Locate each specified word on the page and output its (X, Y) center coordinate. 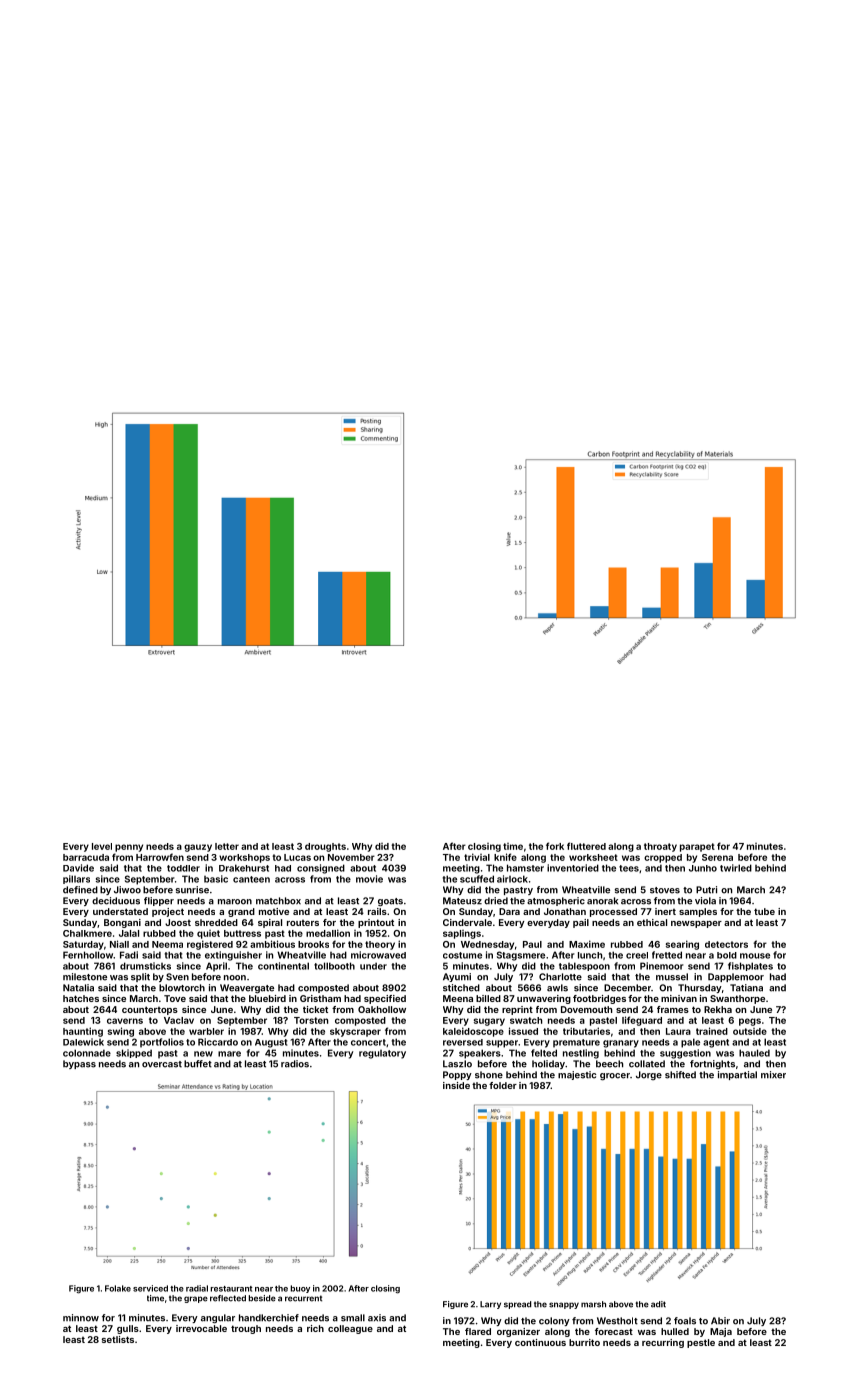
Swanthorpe (737, 999)
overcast (162, 1064)
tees (629, 868)
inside (456, 1085)
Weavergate (247, 988)
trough (246, 1329)
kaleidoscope (473, 1032)
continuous (540, 1342)
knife (505, 857)
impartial (737, 1075)
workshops (244, 858)
